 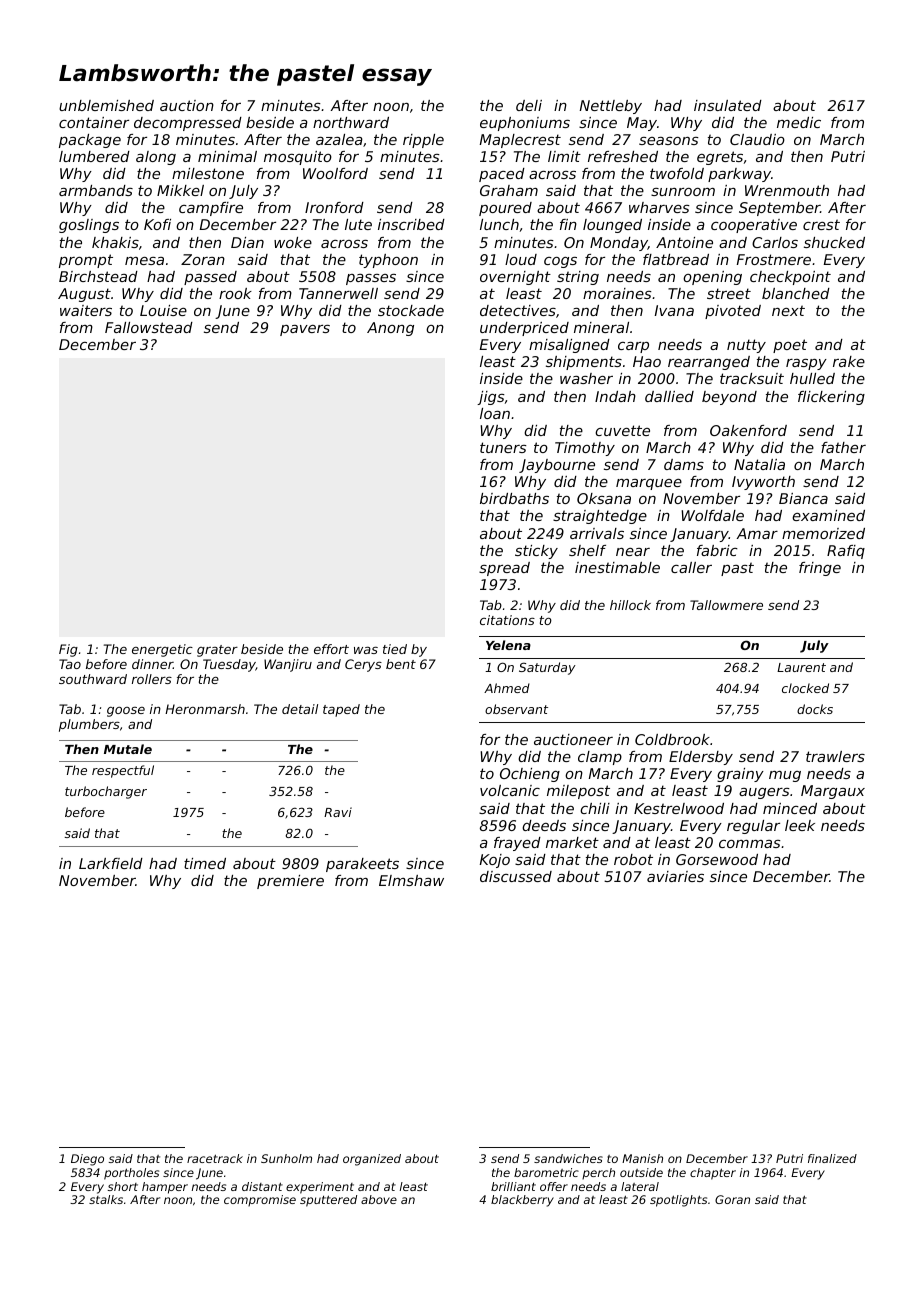 What do you see at coordinates (227, 156) in the document?
I see `minimal` at bounding box center [227, 156].
